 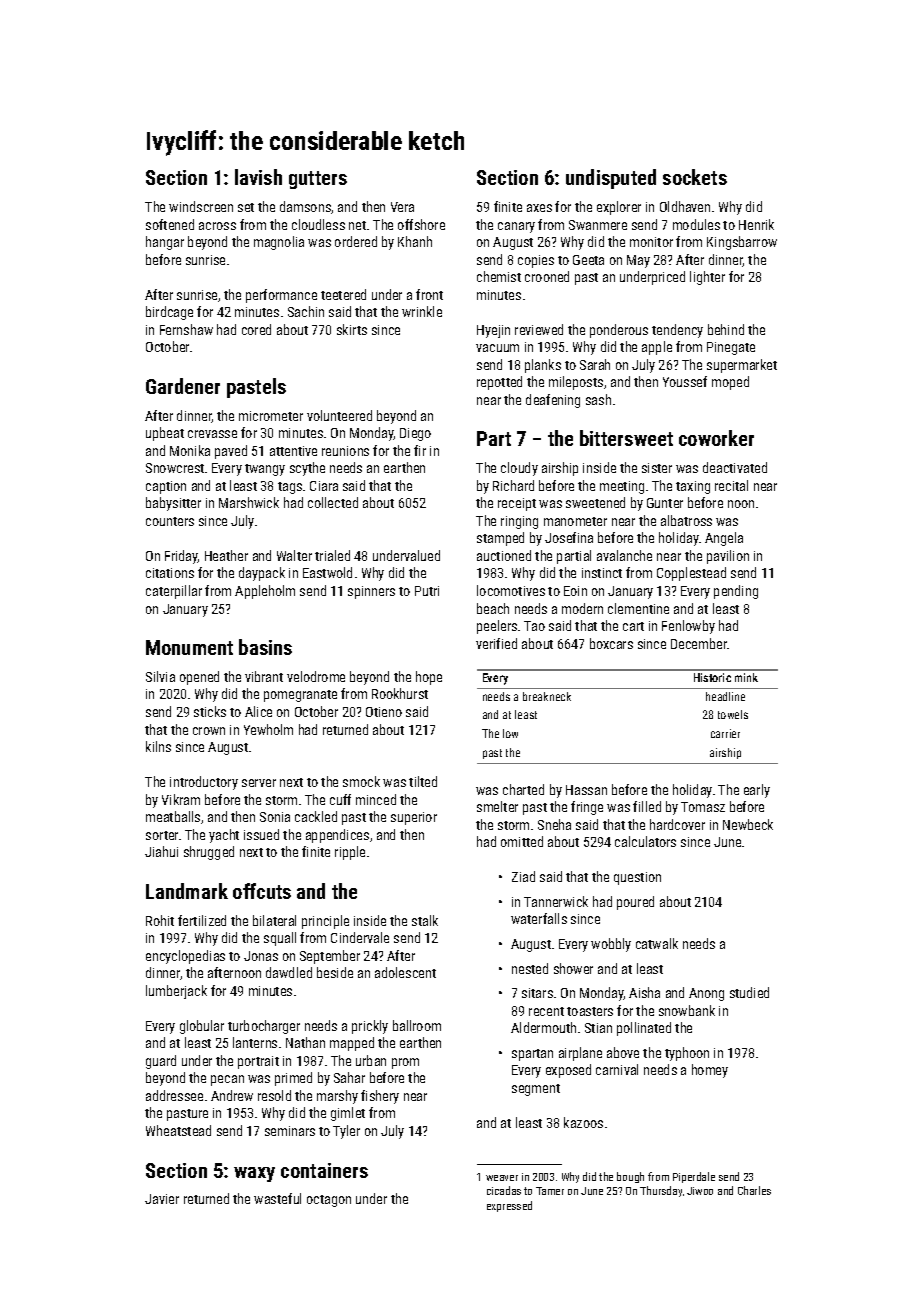 I want to click on Monument, so click(x=189, y=647).
